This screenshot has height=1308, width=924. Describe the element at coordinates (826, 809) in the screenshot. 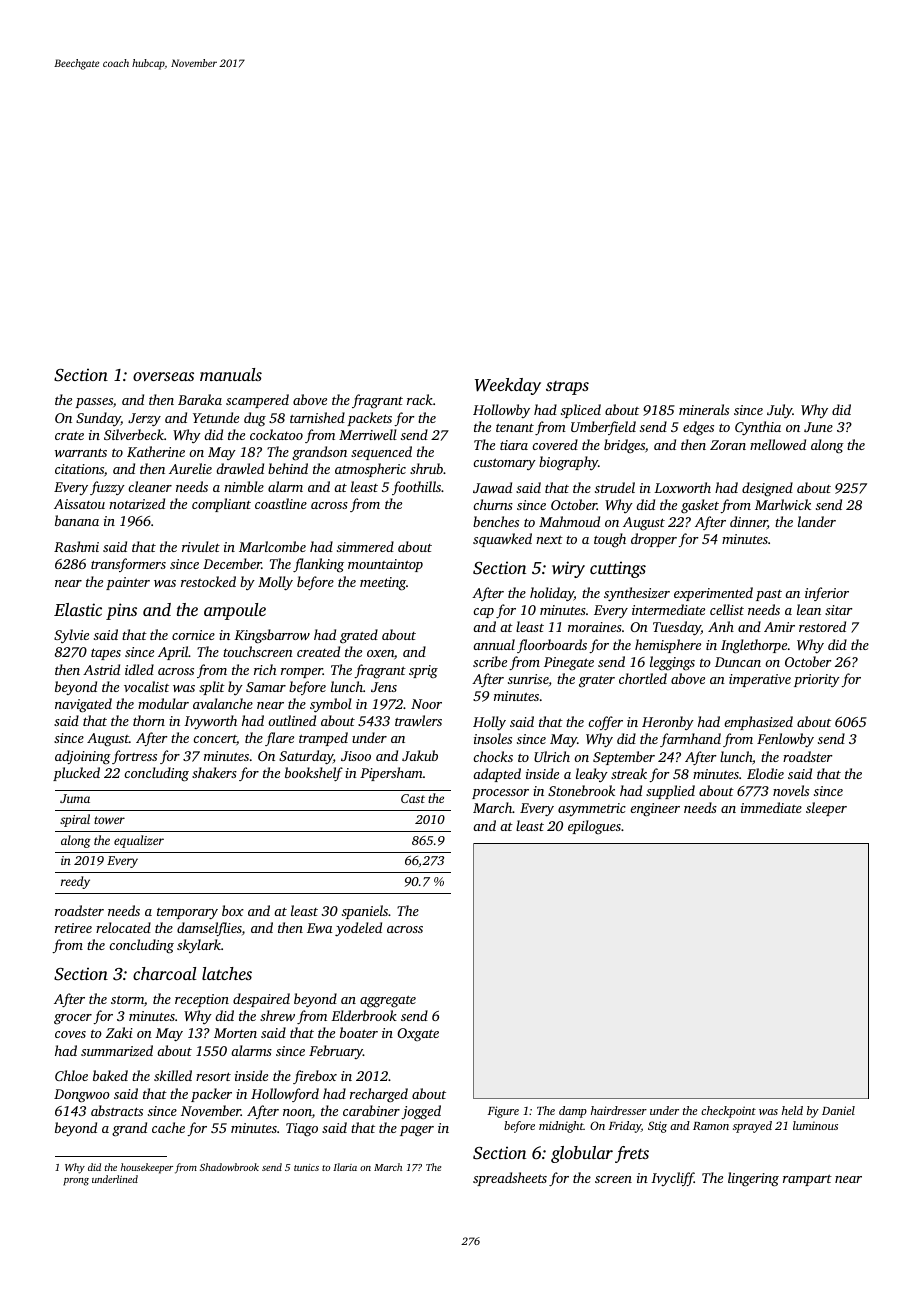

I see `sleeper` at that location.
